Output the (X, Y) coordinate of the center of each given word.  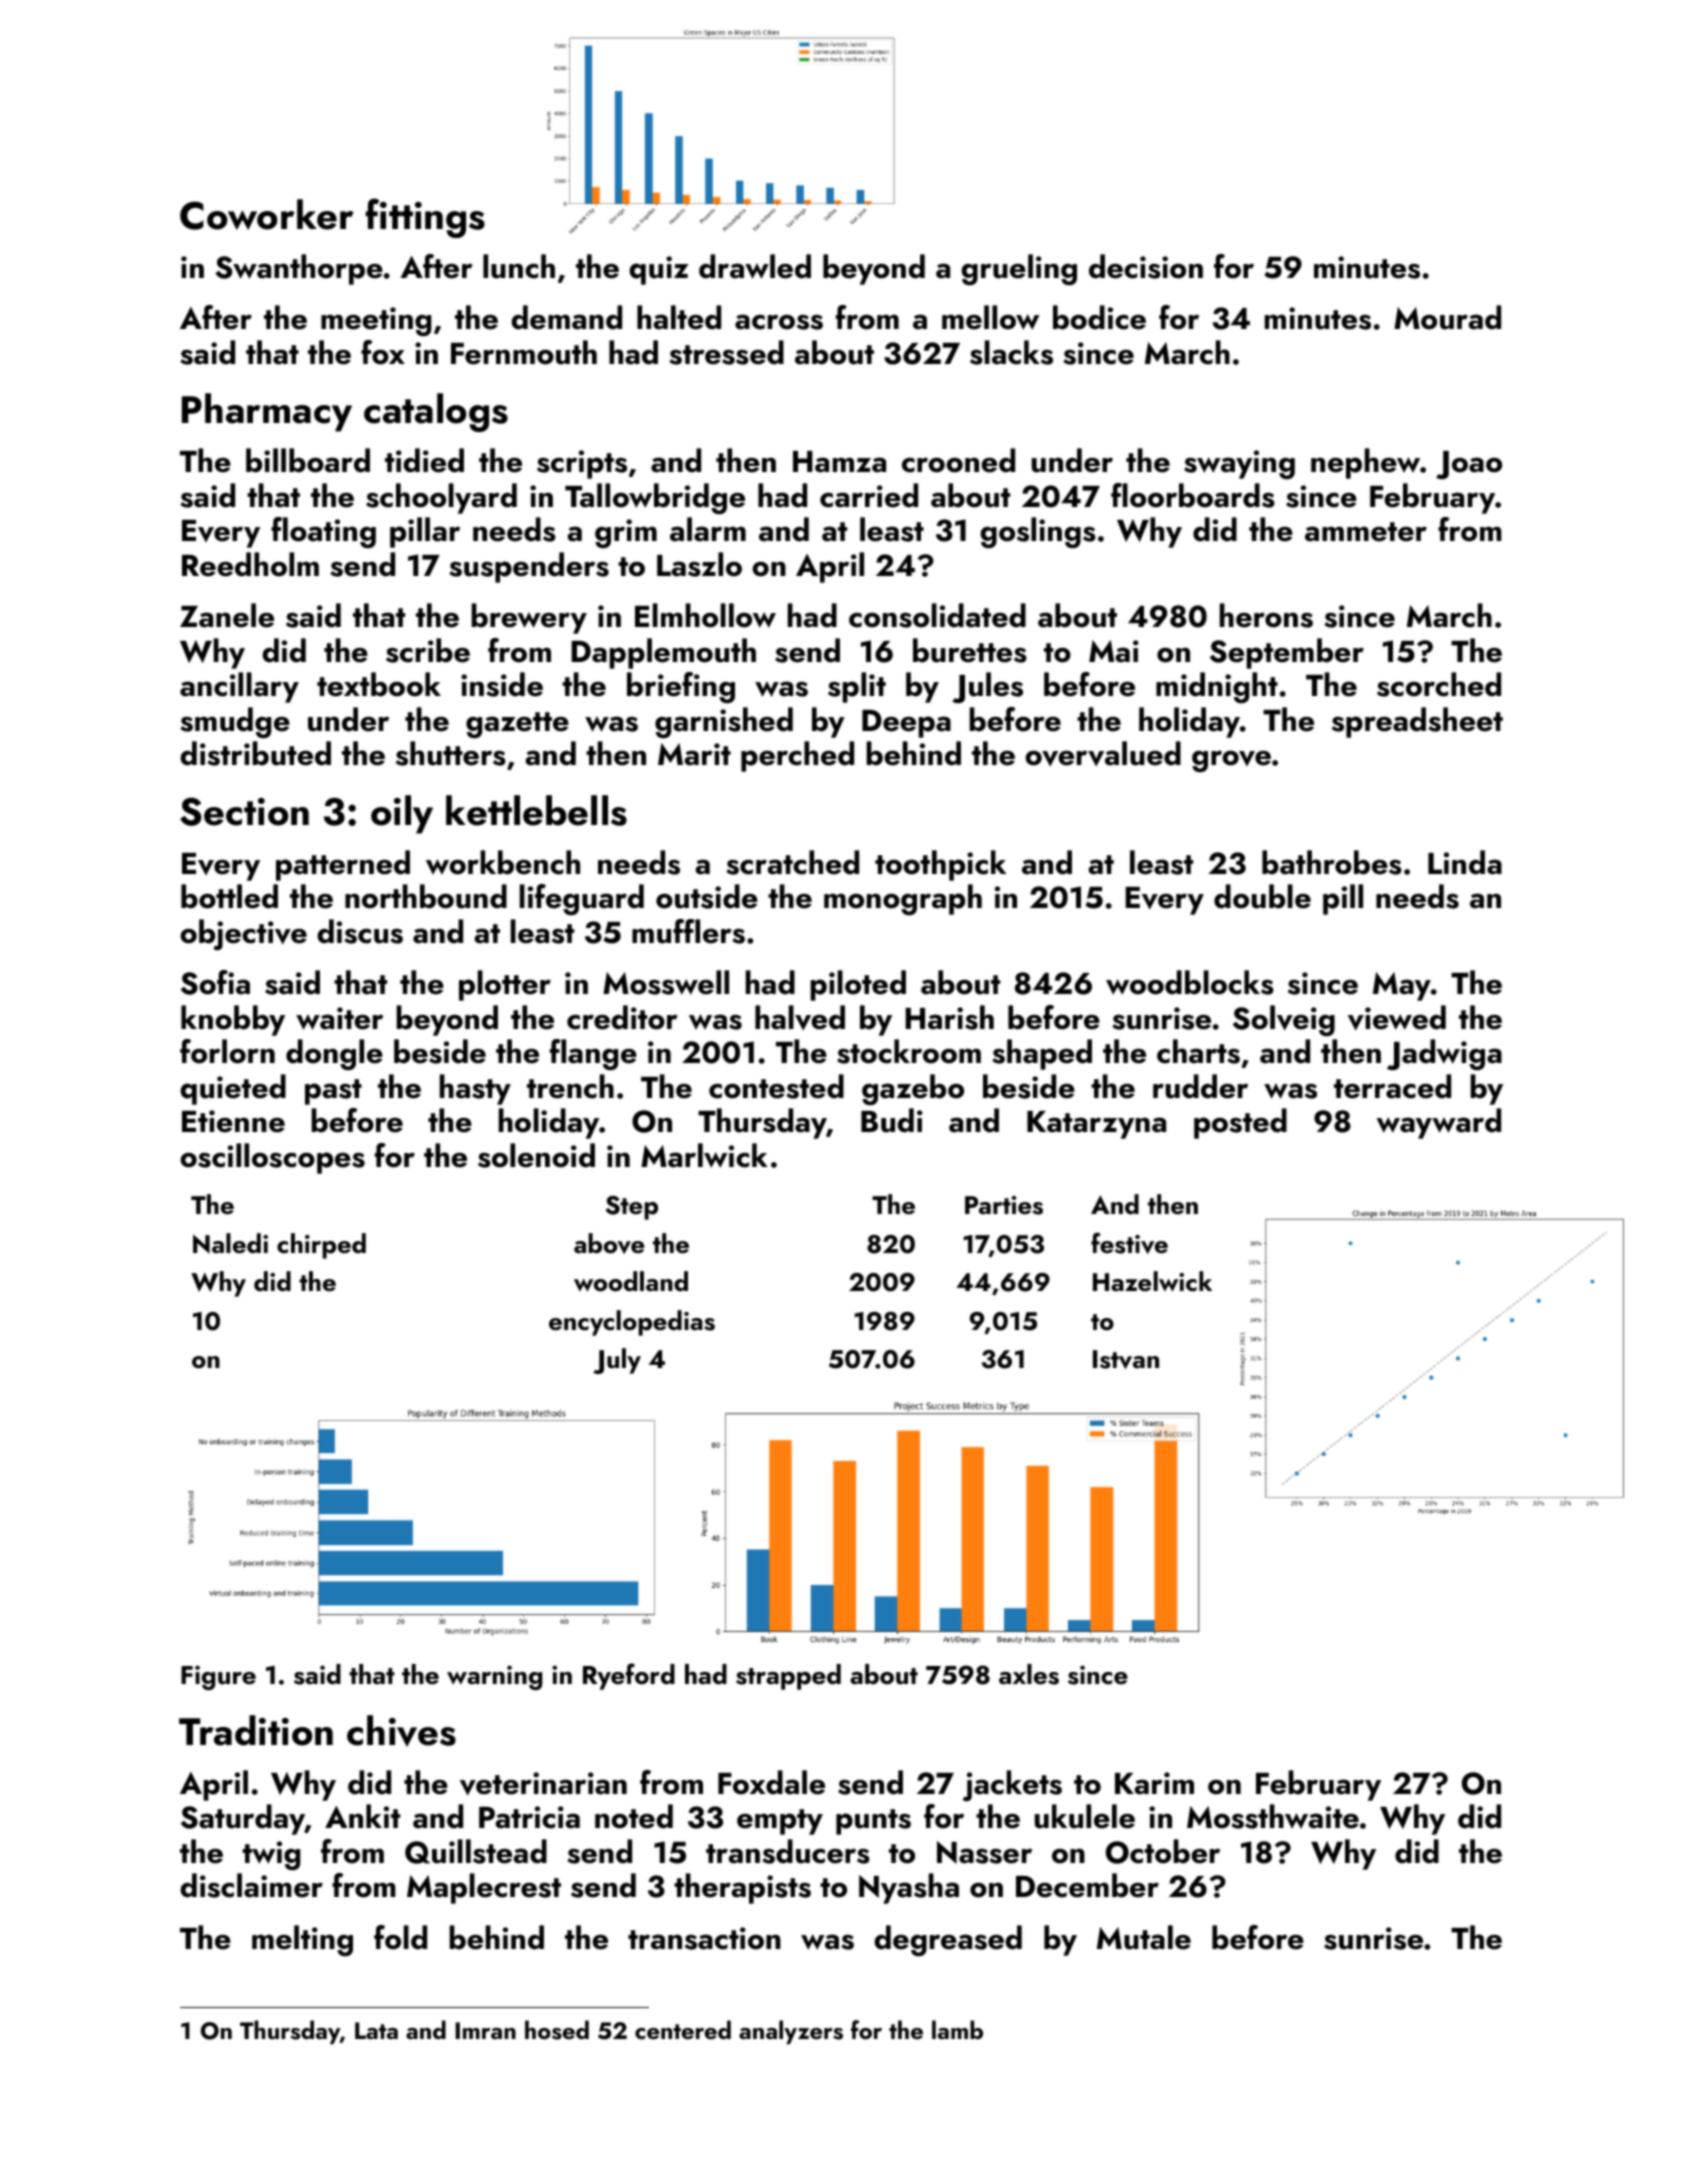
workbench (503, 862)
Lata (376, 2030)
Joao (1469, 465)
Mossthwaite (1273, 1816)
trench (570, 1086)
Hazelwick (1152, 1281)
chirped (321, 1246)
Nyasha (909, 1888)
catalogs (436, 412)
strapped (788, 1677)
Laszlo (699, 564)
